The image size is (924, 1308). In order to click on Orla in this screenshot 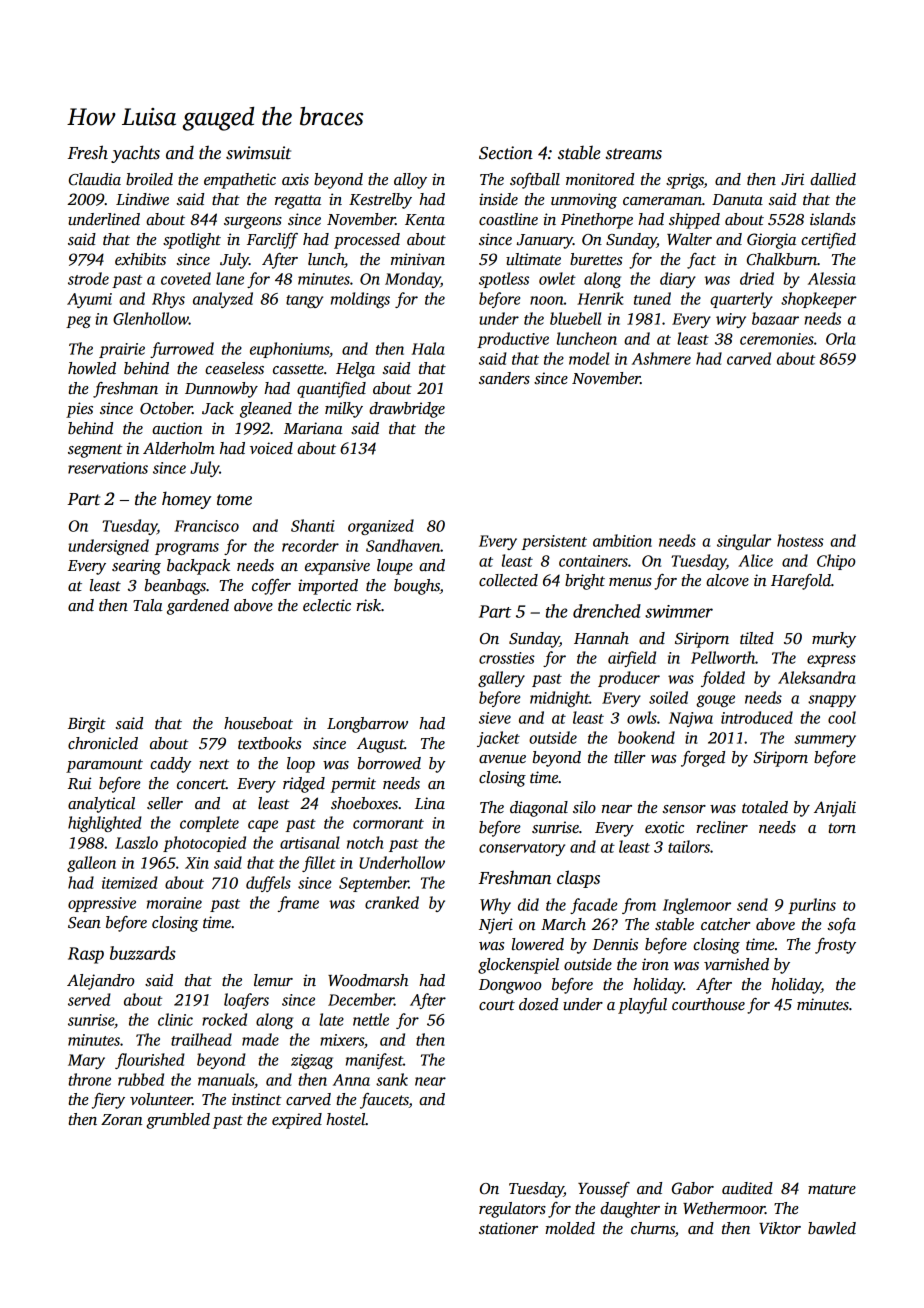, I will do `click(841, 338)`.
